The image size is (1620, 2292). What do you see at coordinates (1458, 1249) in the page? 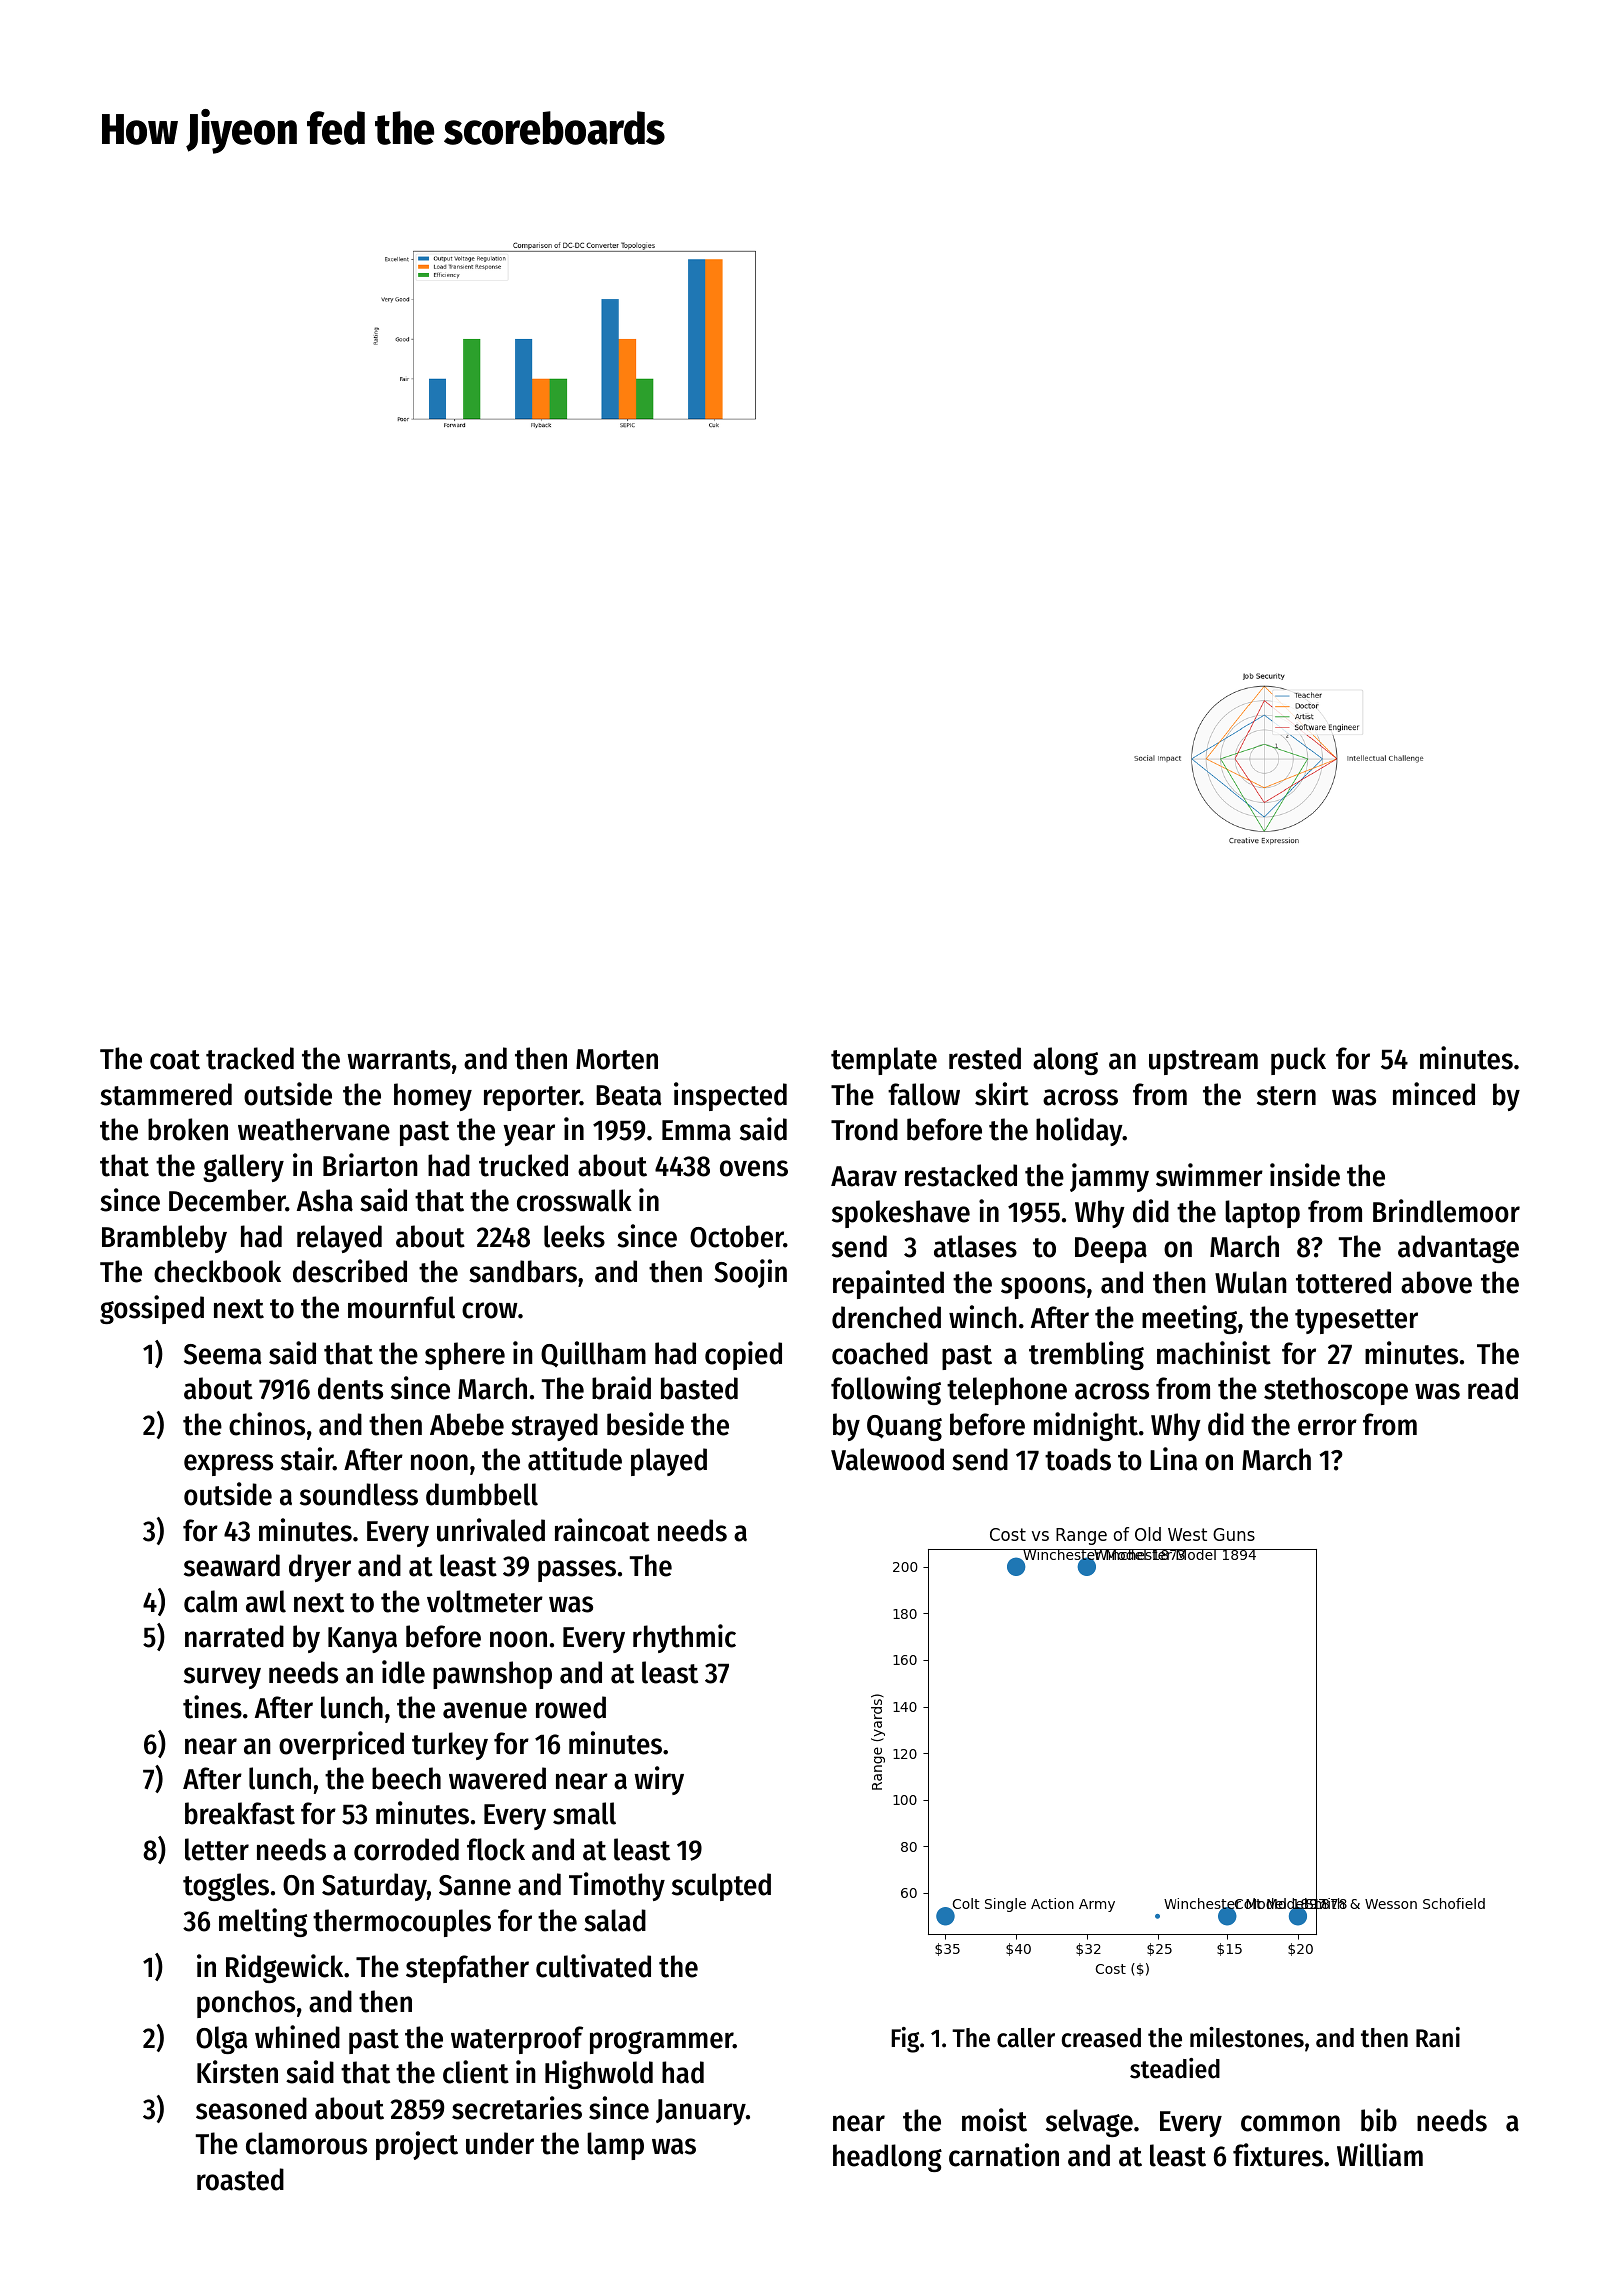
I see `advantage` at bounding box center [1458, 1249].
